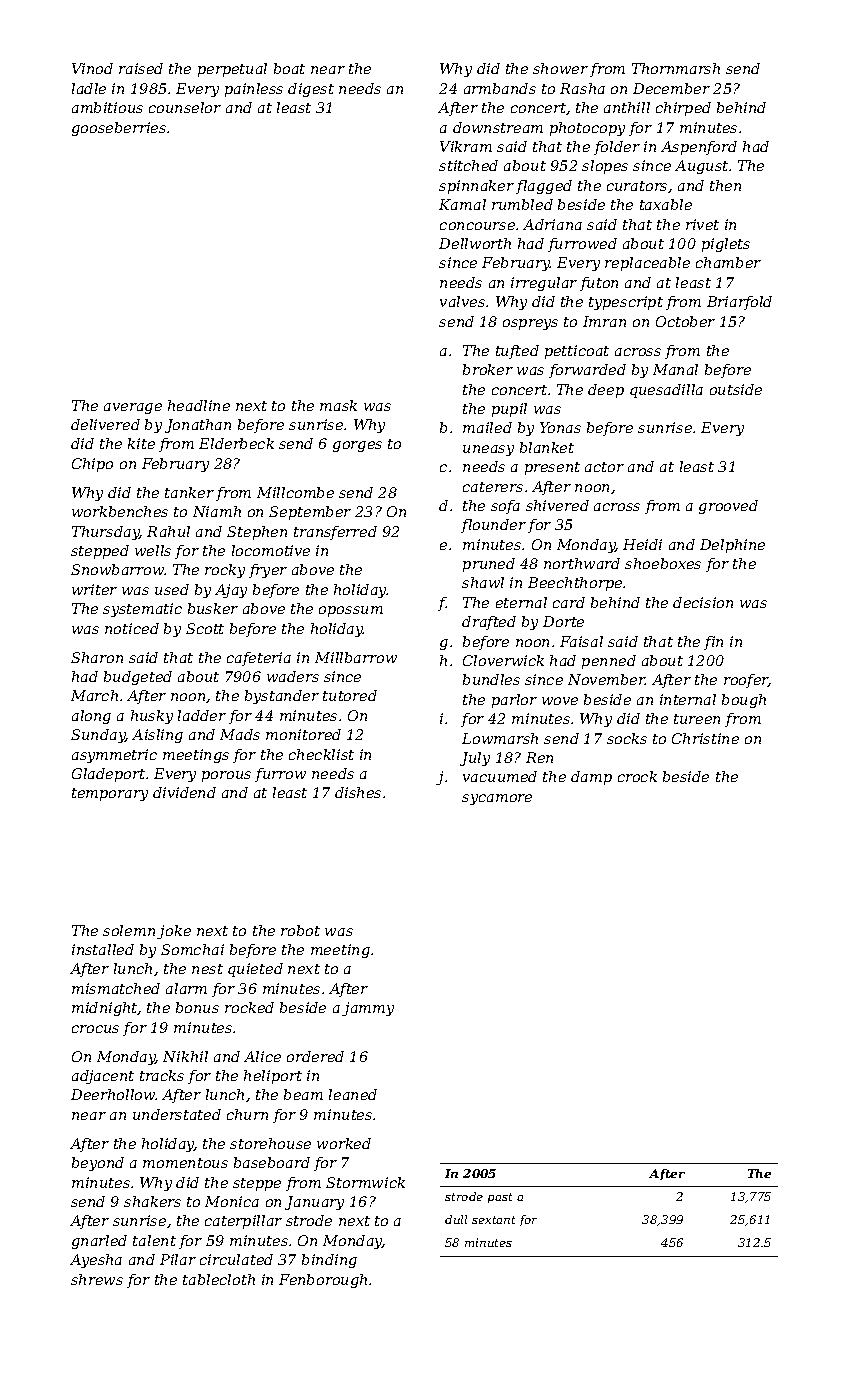 The image size is (849, 1400). Describe the element at coordinates (226, 776) in the screenshot. I see `porous` at that location.
